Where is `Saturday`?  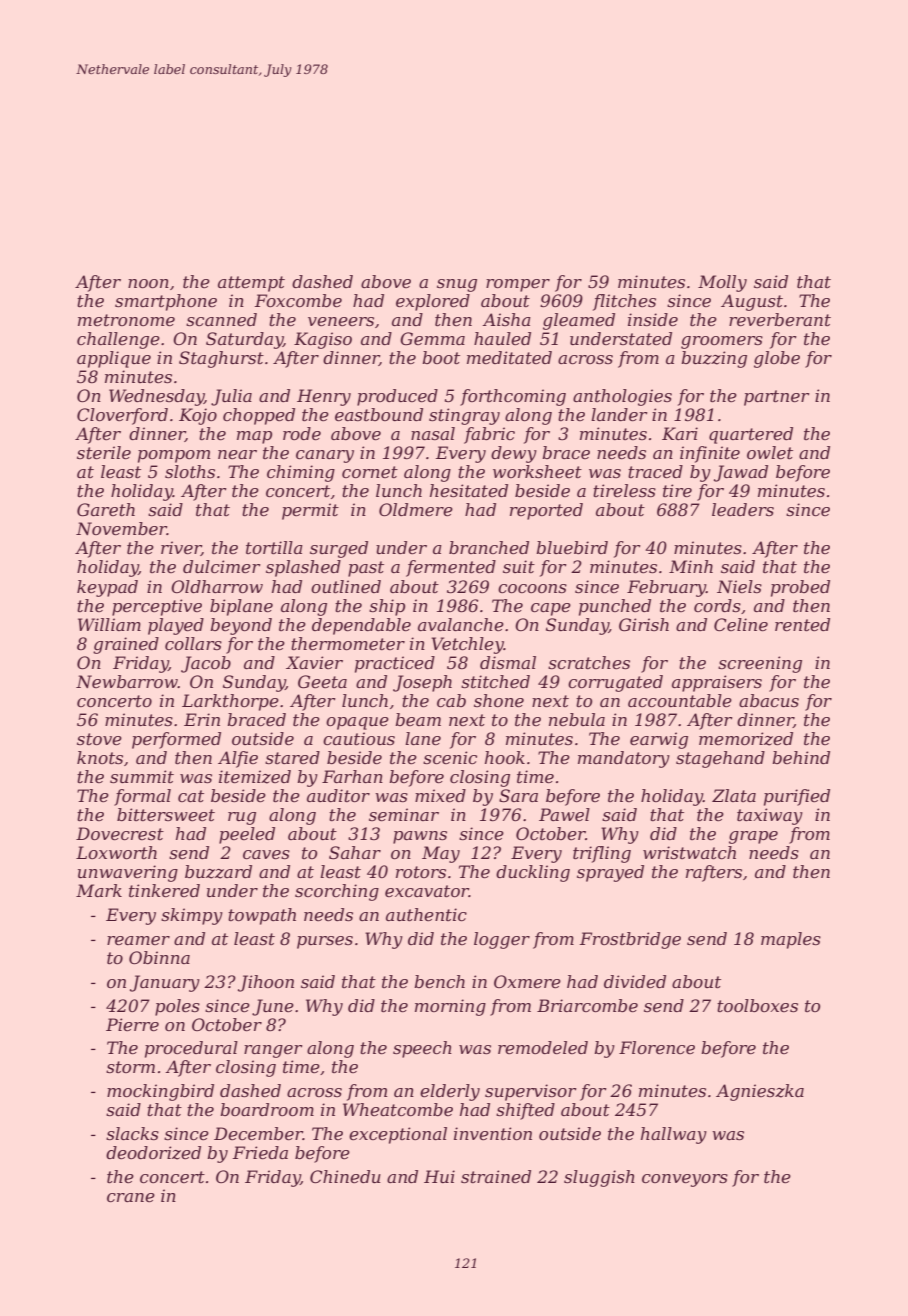 Saturday is located at coordinates (244, 340).
